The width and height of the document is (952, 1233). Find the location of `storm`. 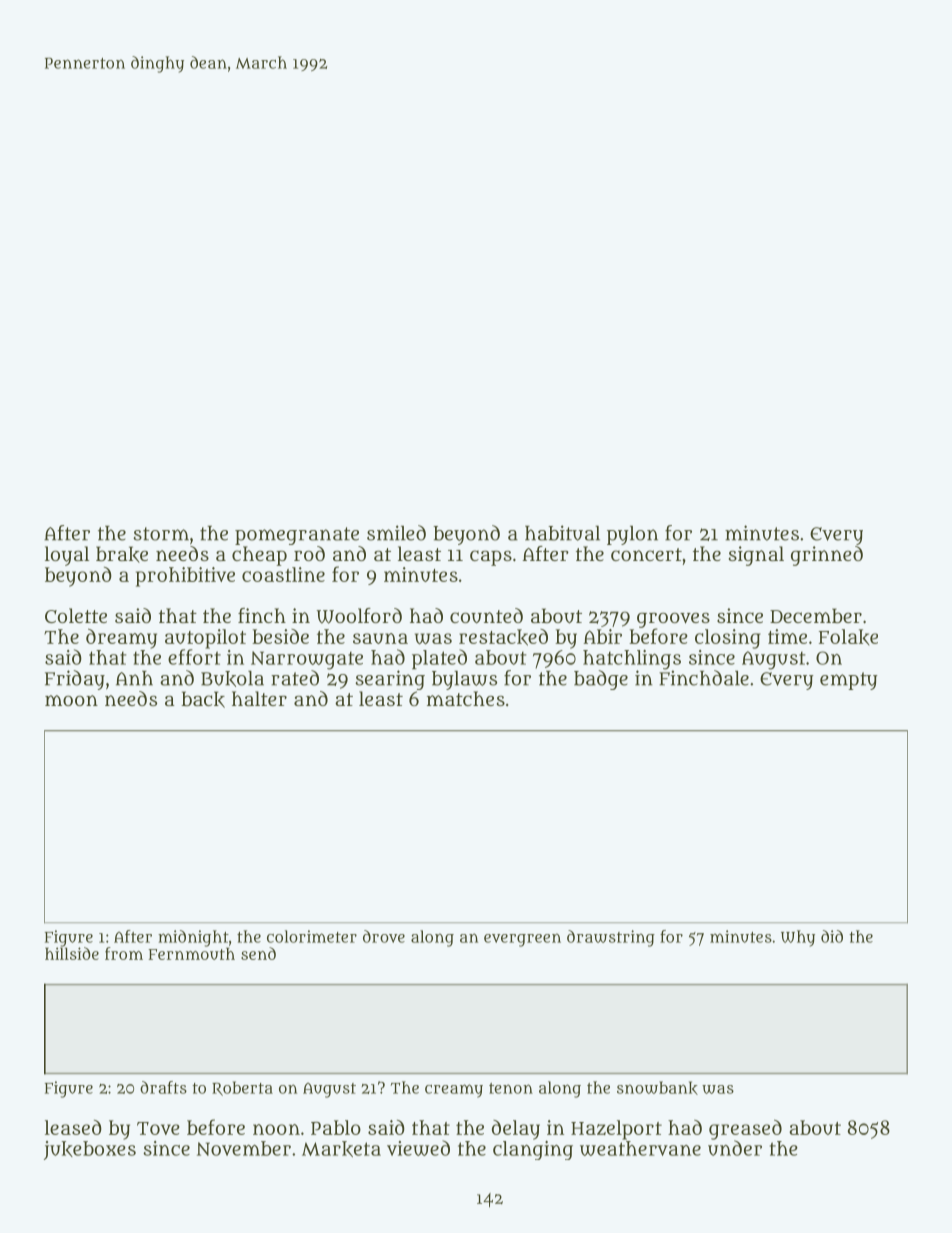

storm is located at coordinates (161, 534).
